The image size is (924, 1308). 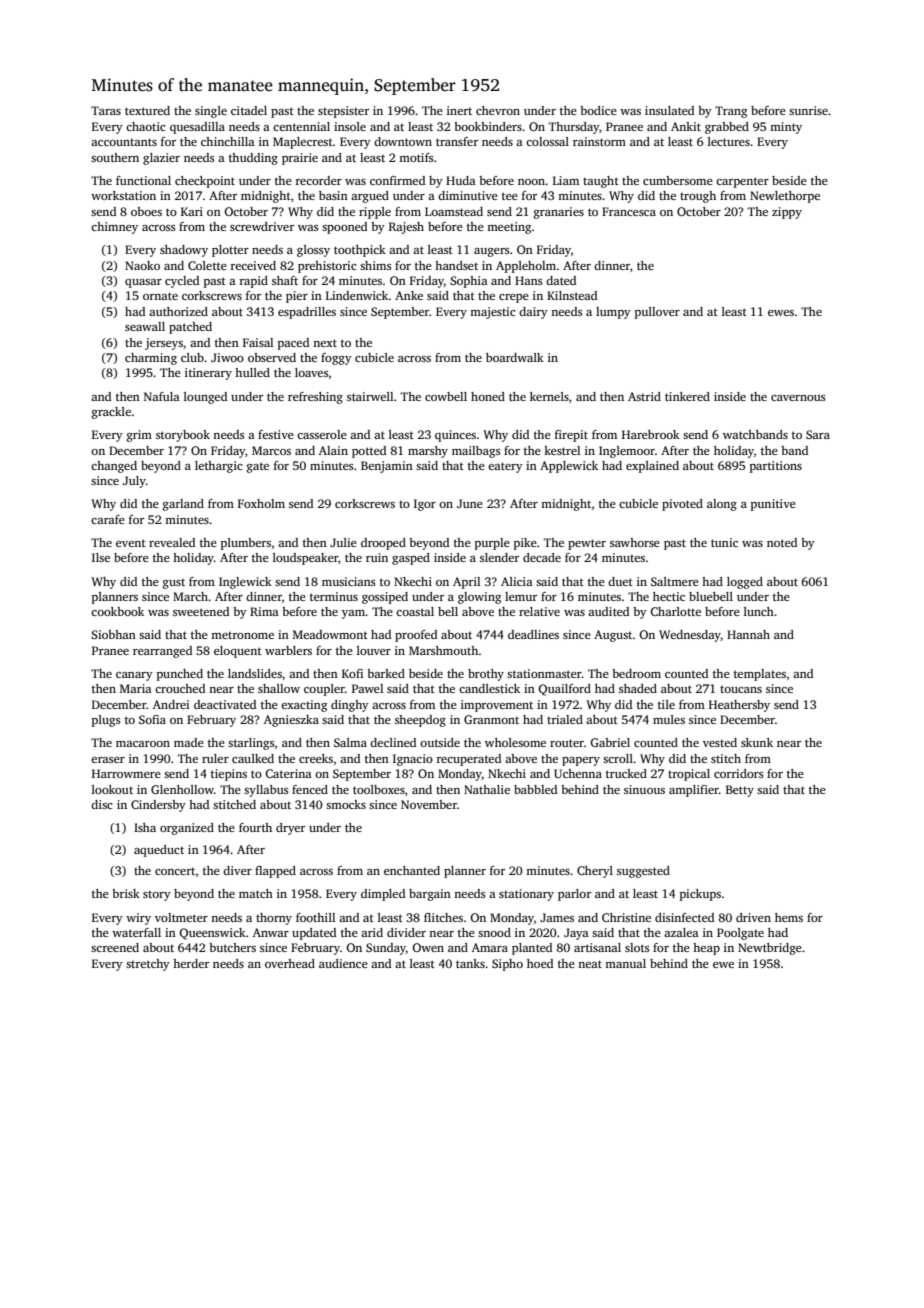 I want to click on cavernous, so click(x=798, y=398).
